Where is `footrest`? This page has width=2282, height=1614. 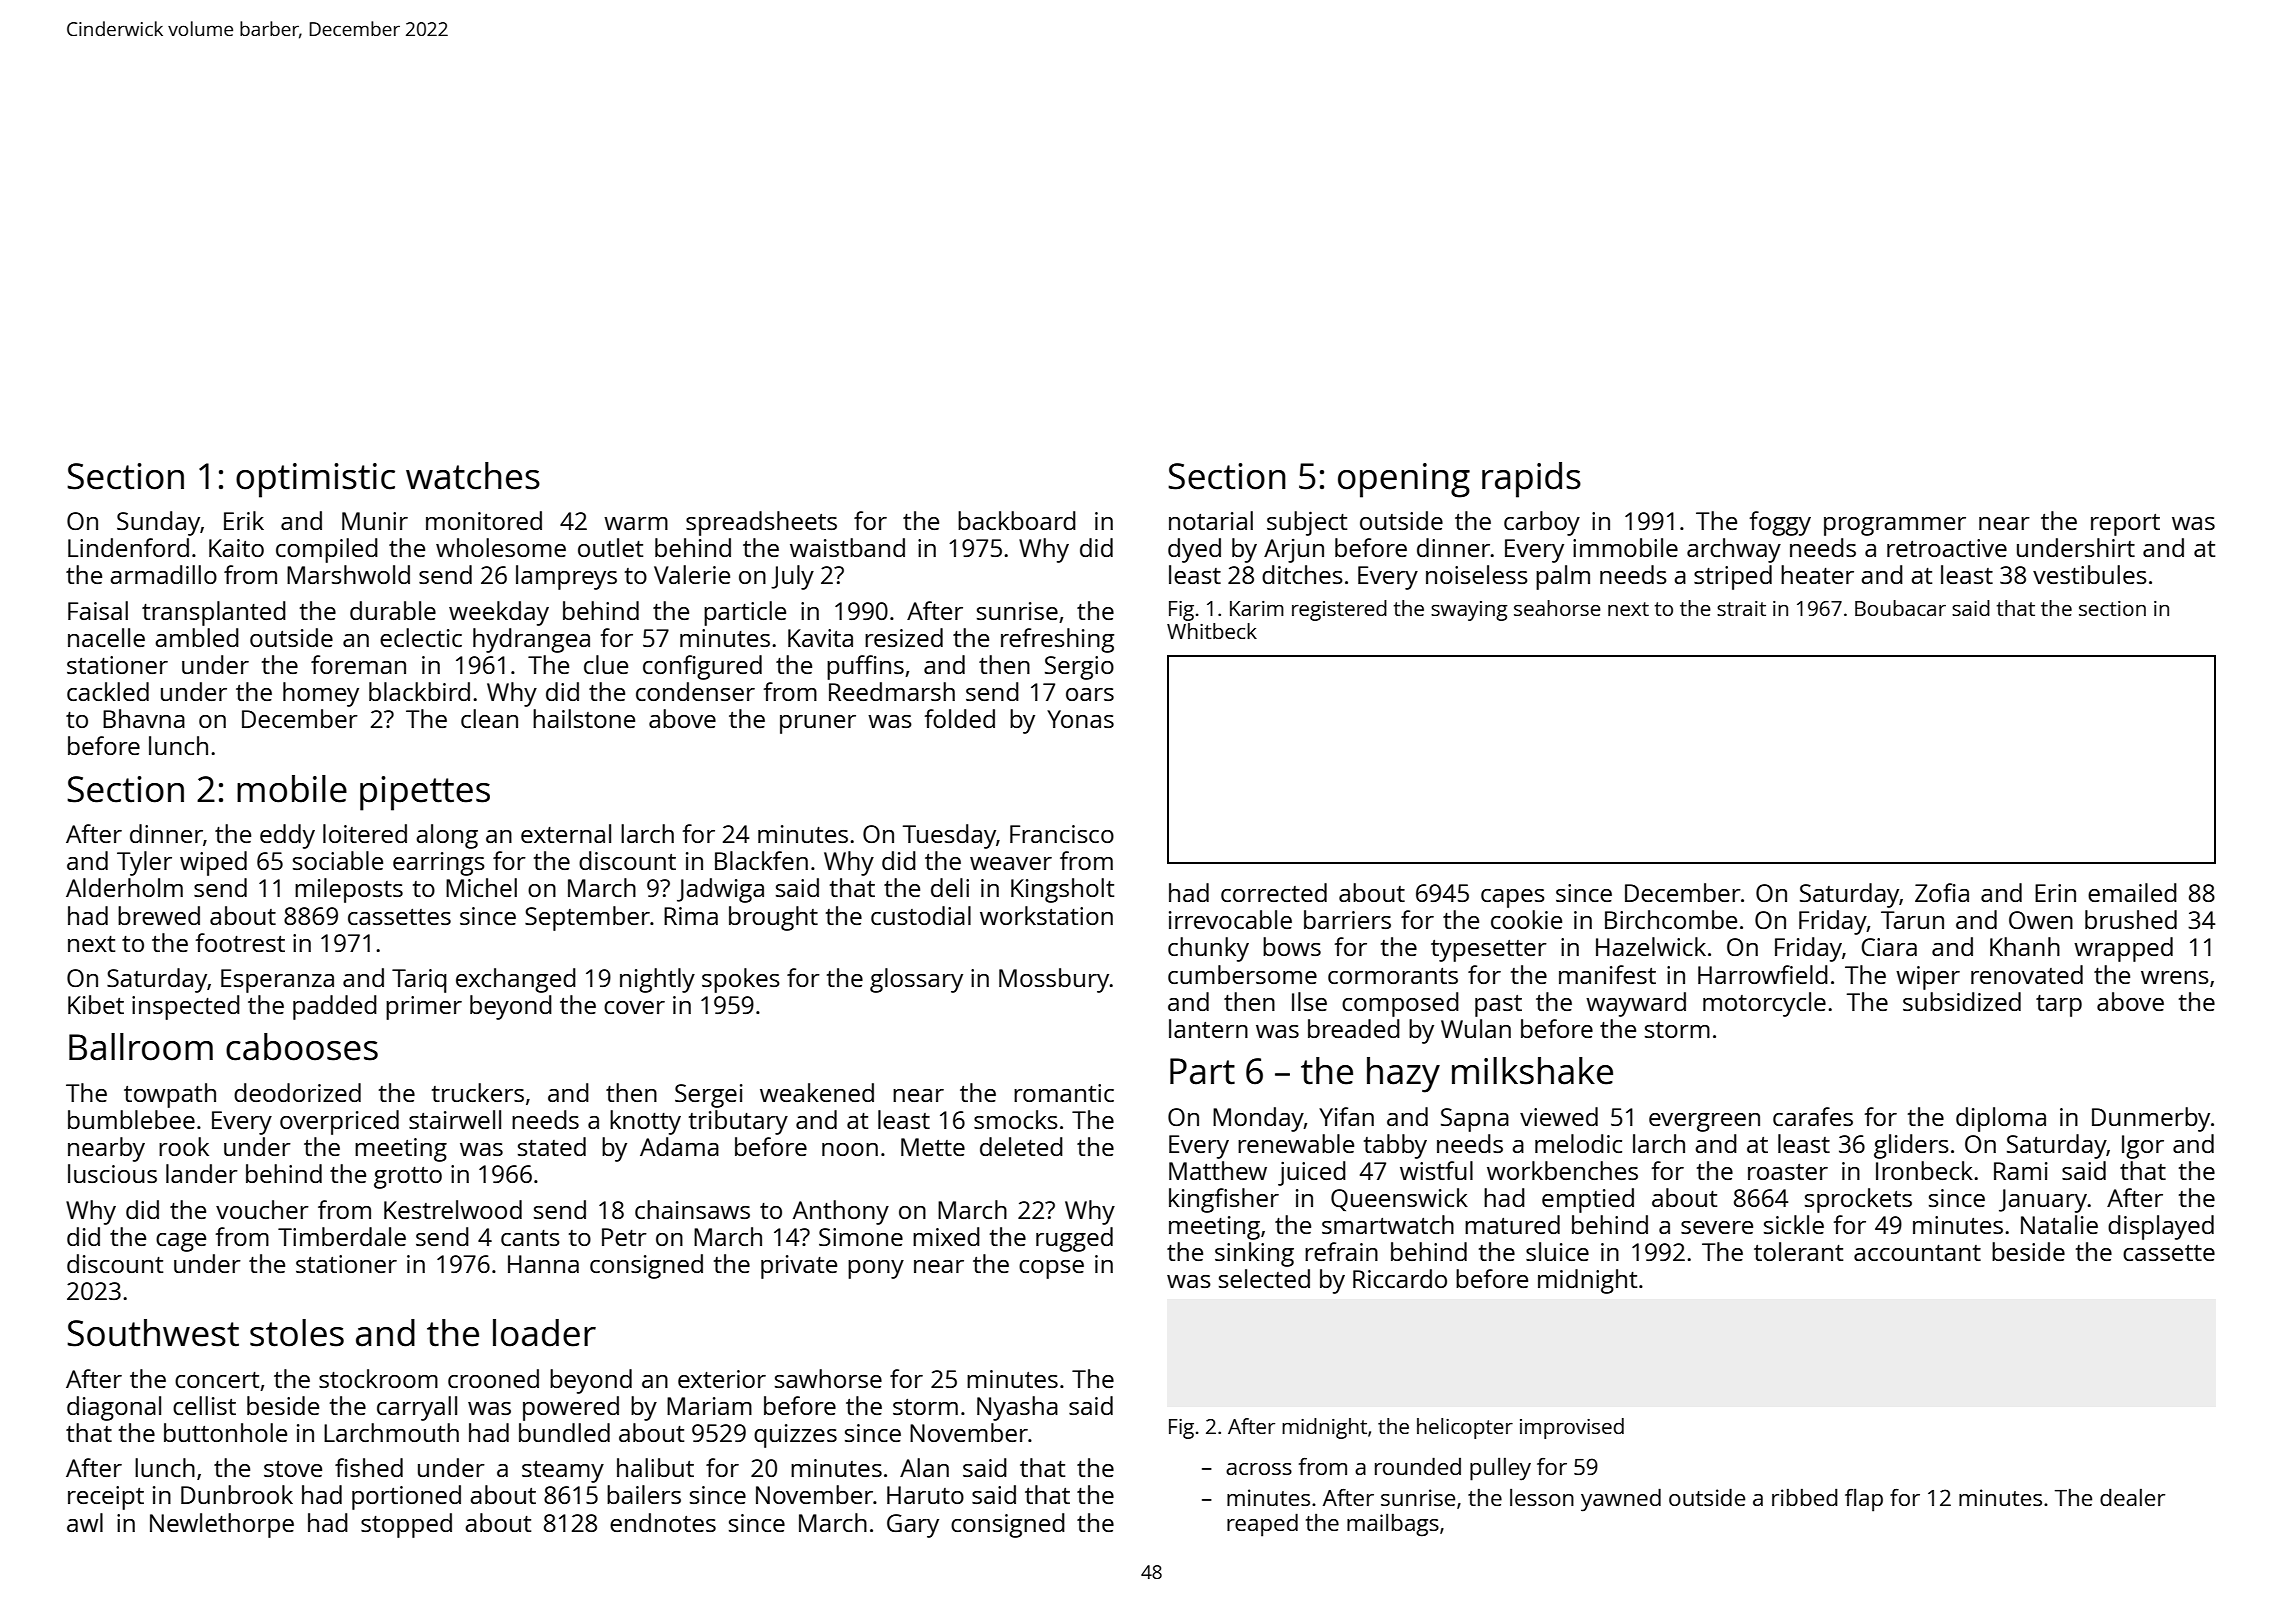 footrest is located at coordinates (240, 942).
